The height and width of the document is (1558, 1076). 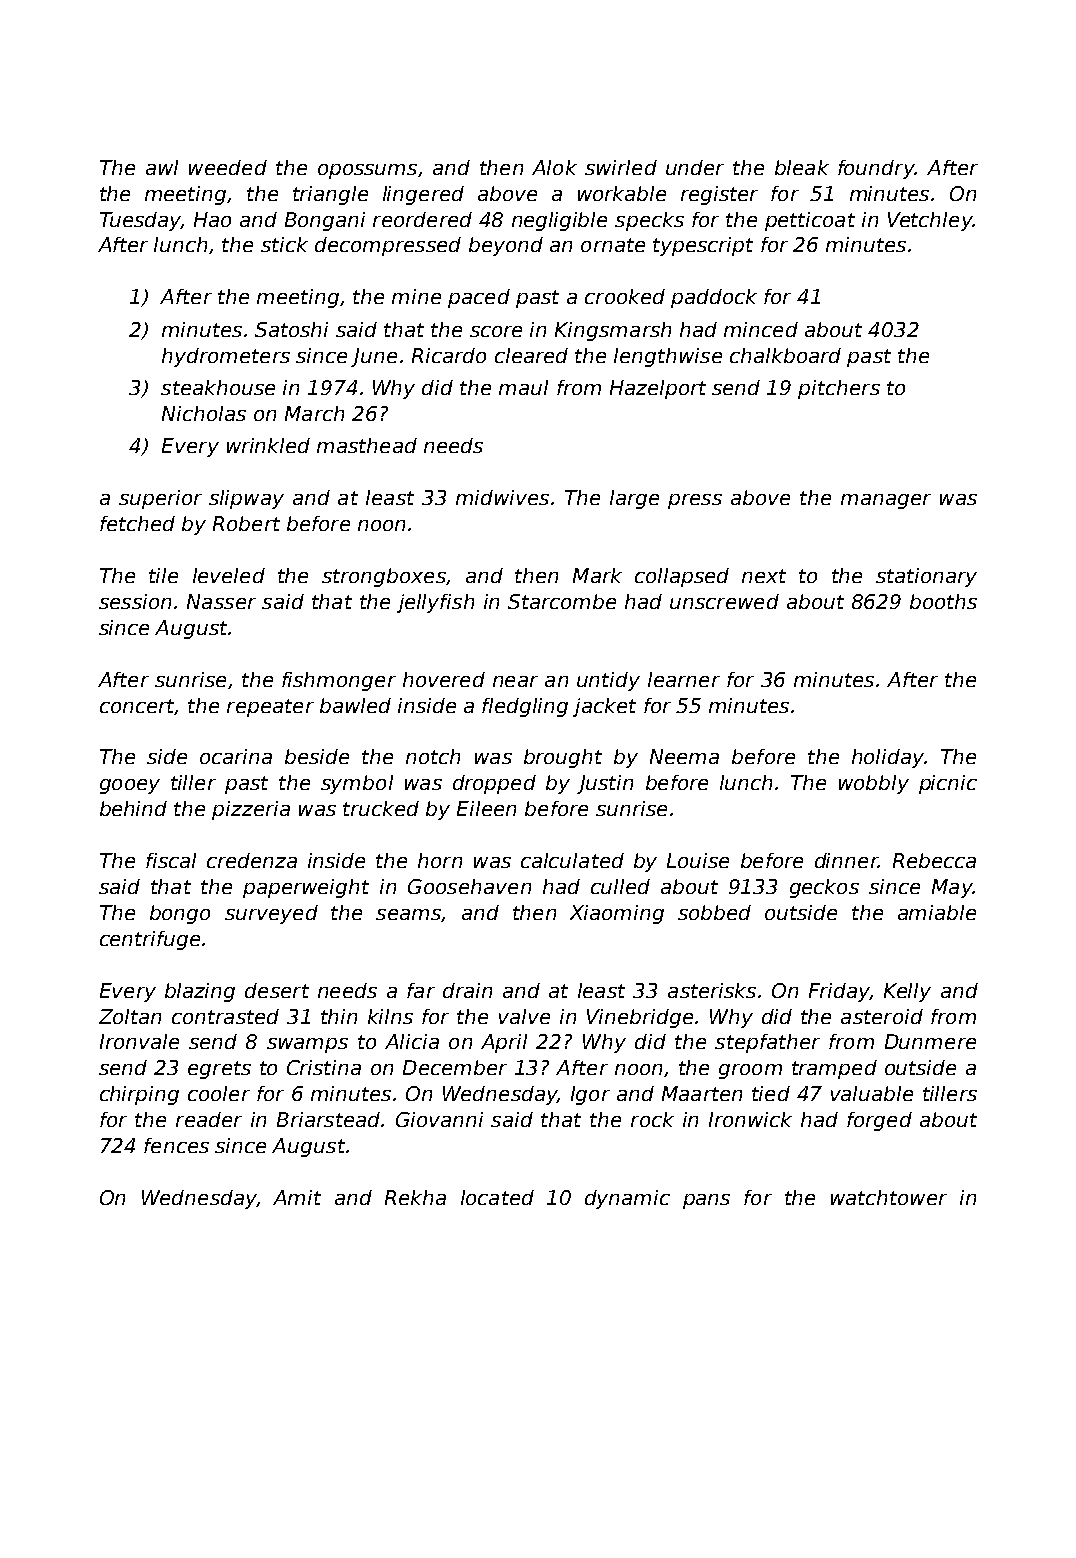 I want to click on Mark, so click(x=597, y=575).
